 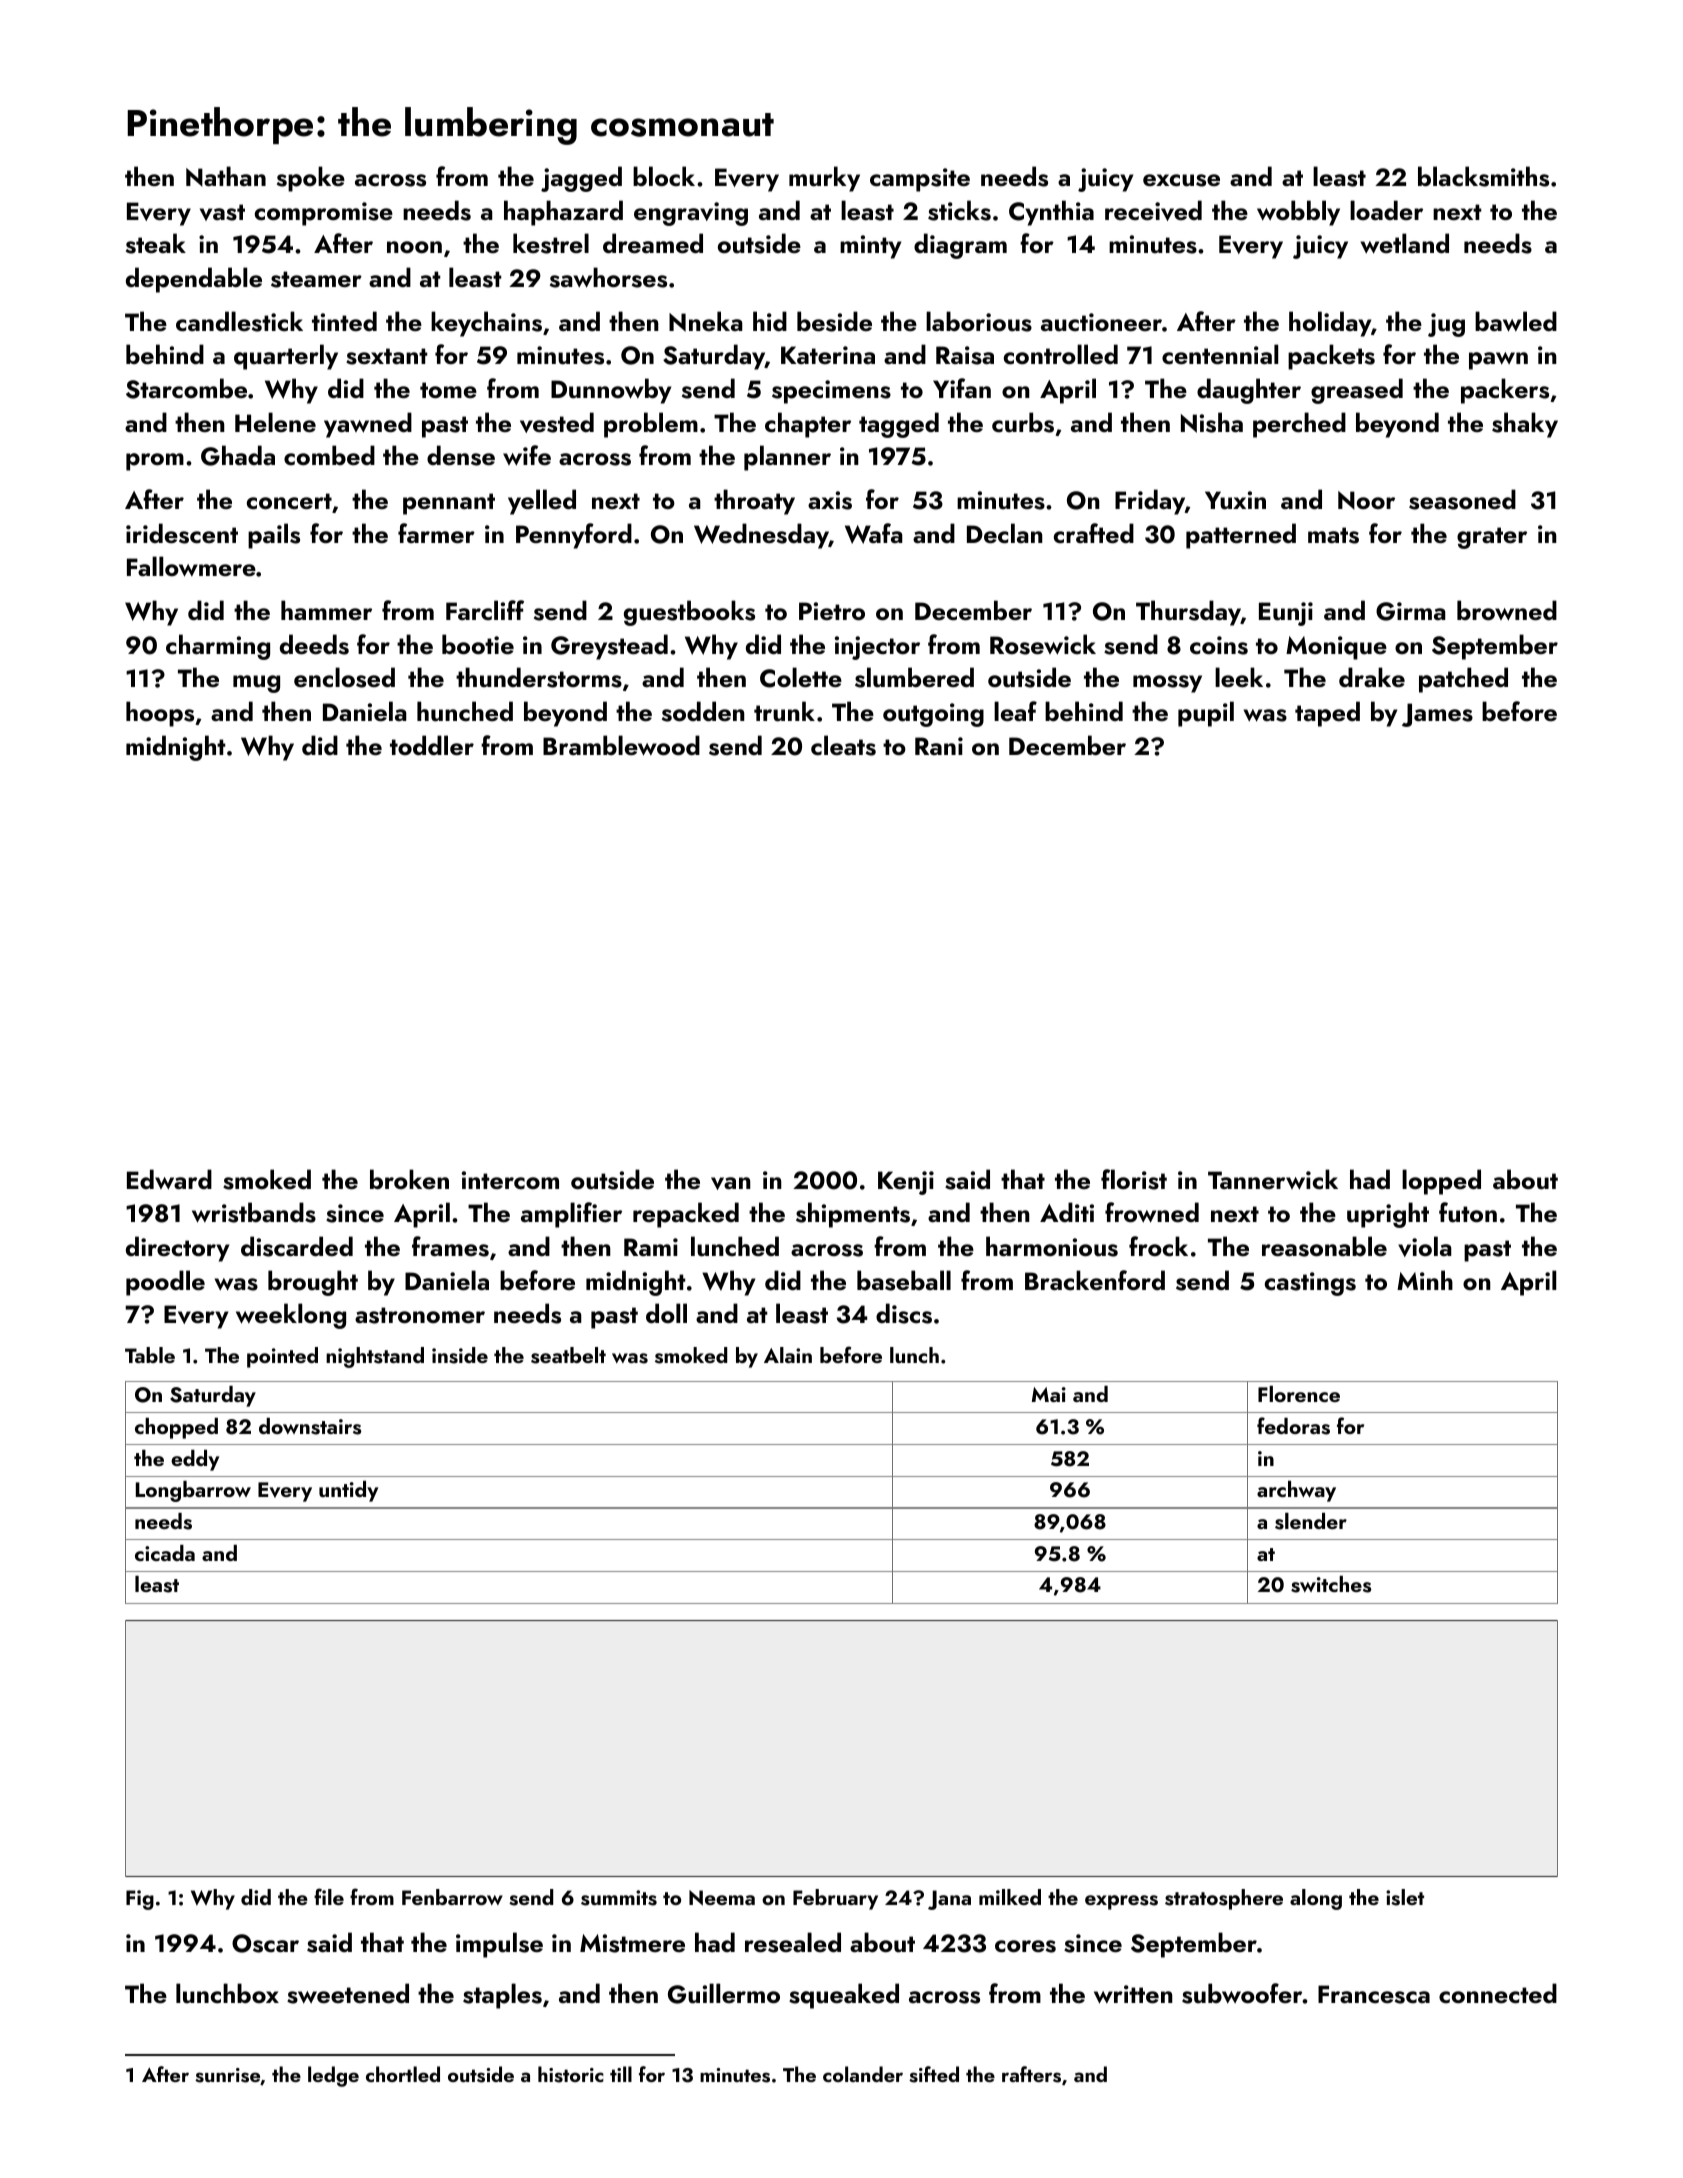 What do you see at coordinates (666, 1313) in the document?
I see `doll` at bounding box center [666, 1313].
